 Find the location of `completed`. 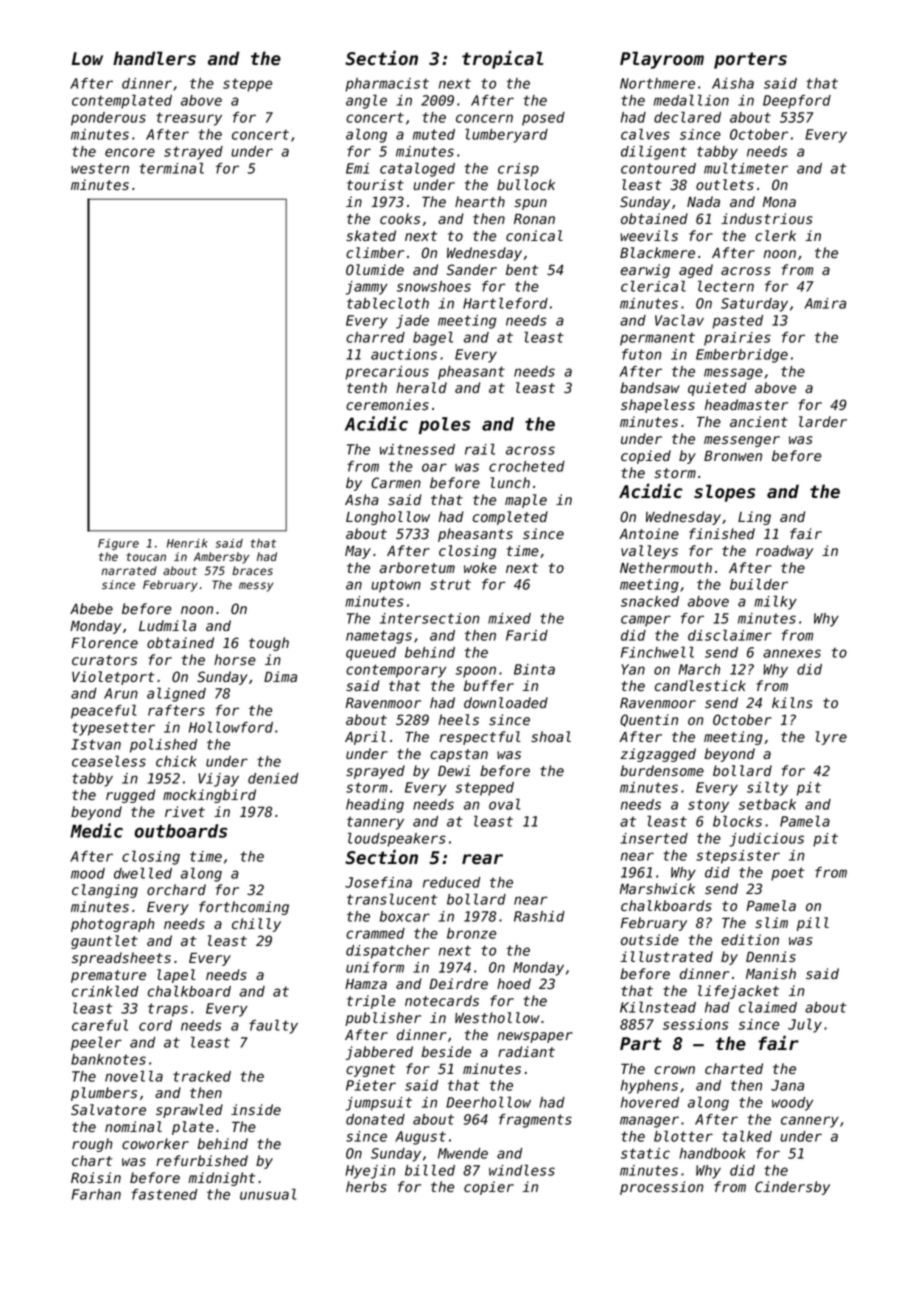

completed is located at coordinates (510, 518).
